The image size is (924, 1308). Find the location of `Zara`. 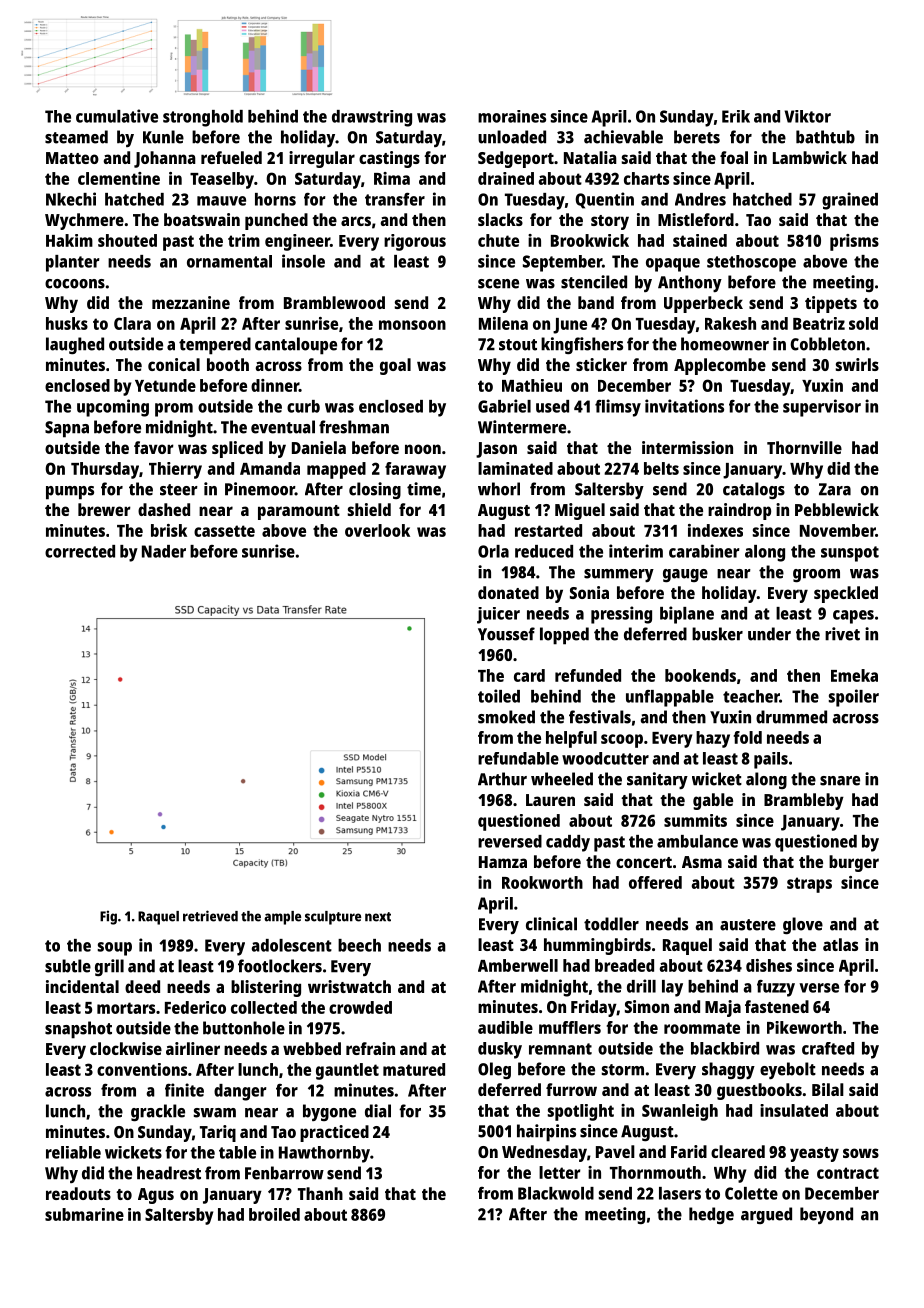

Zara is located at coordinates (835, 489).
